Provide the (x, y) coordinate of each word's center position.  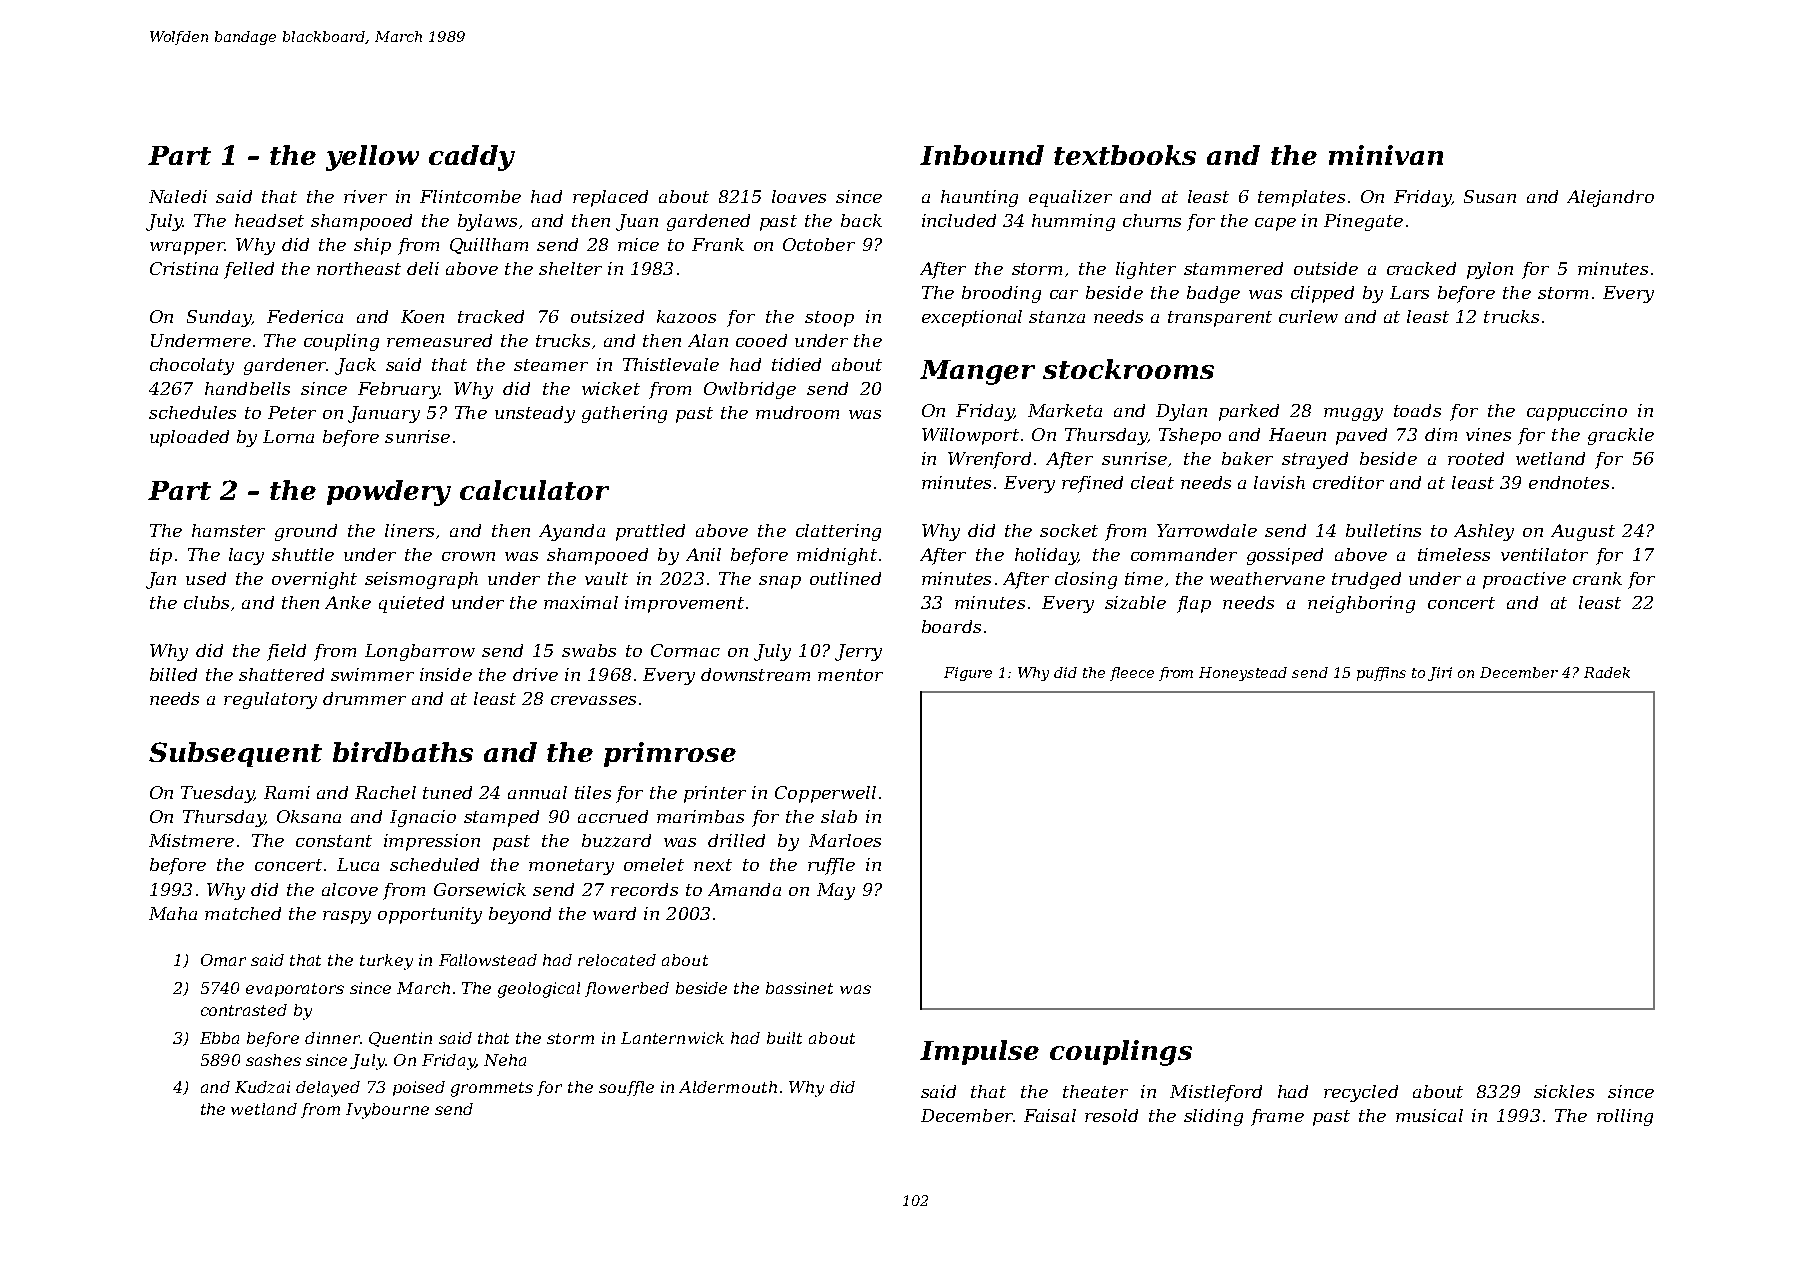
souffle (626, 1088)
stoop (829, 319)
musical (1429, 1115)
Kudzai (262, 1087)
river (365, 196)
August (1583, 532)
